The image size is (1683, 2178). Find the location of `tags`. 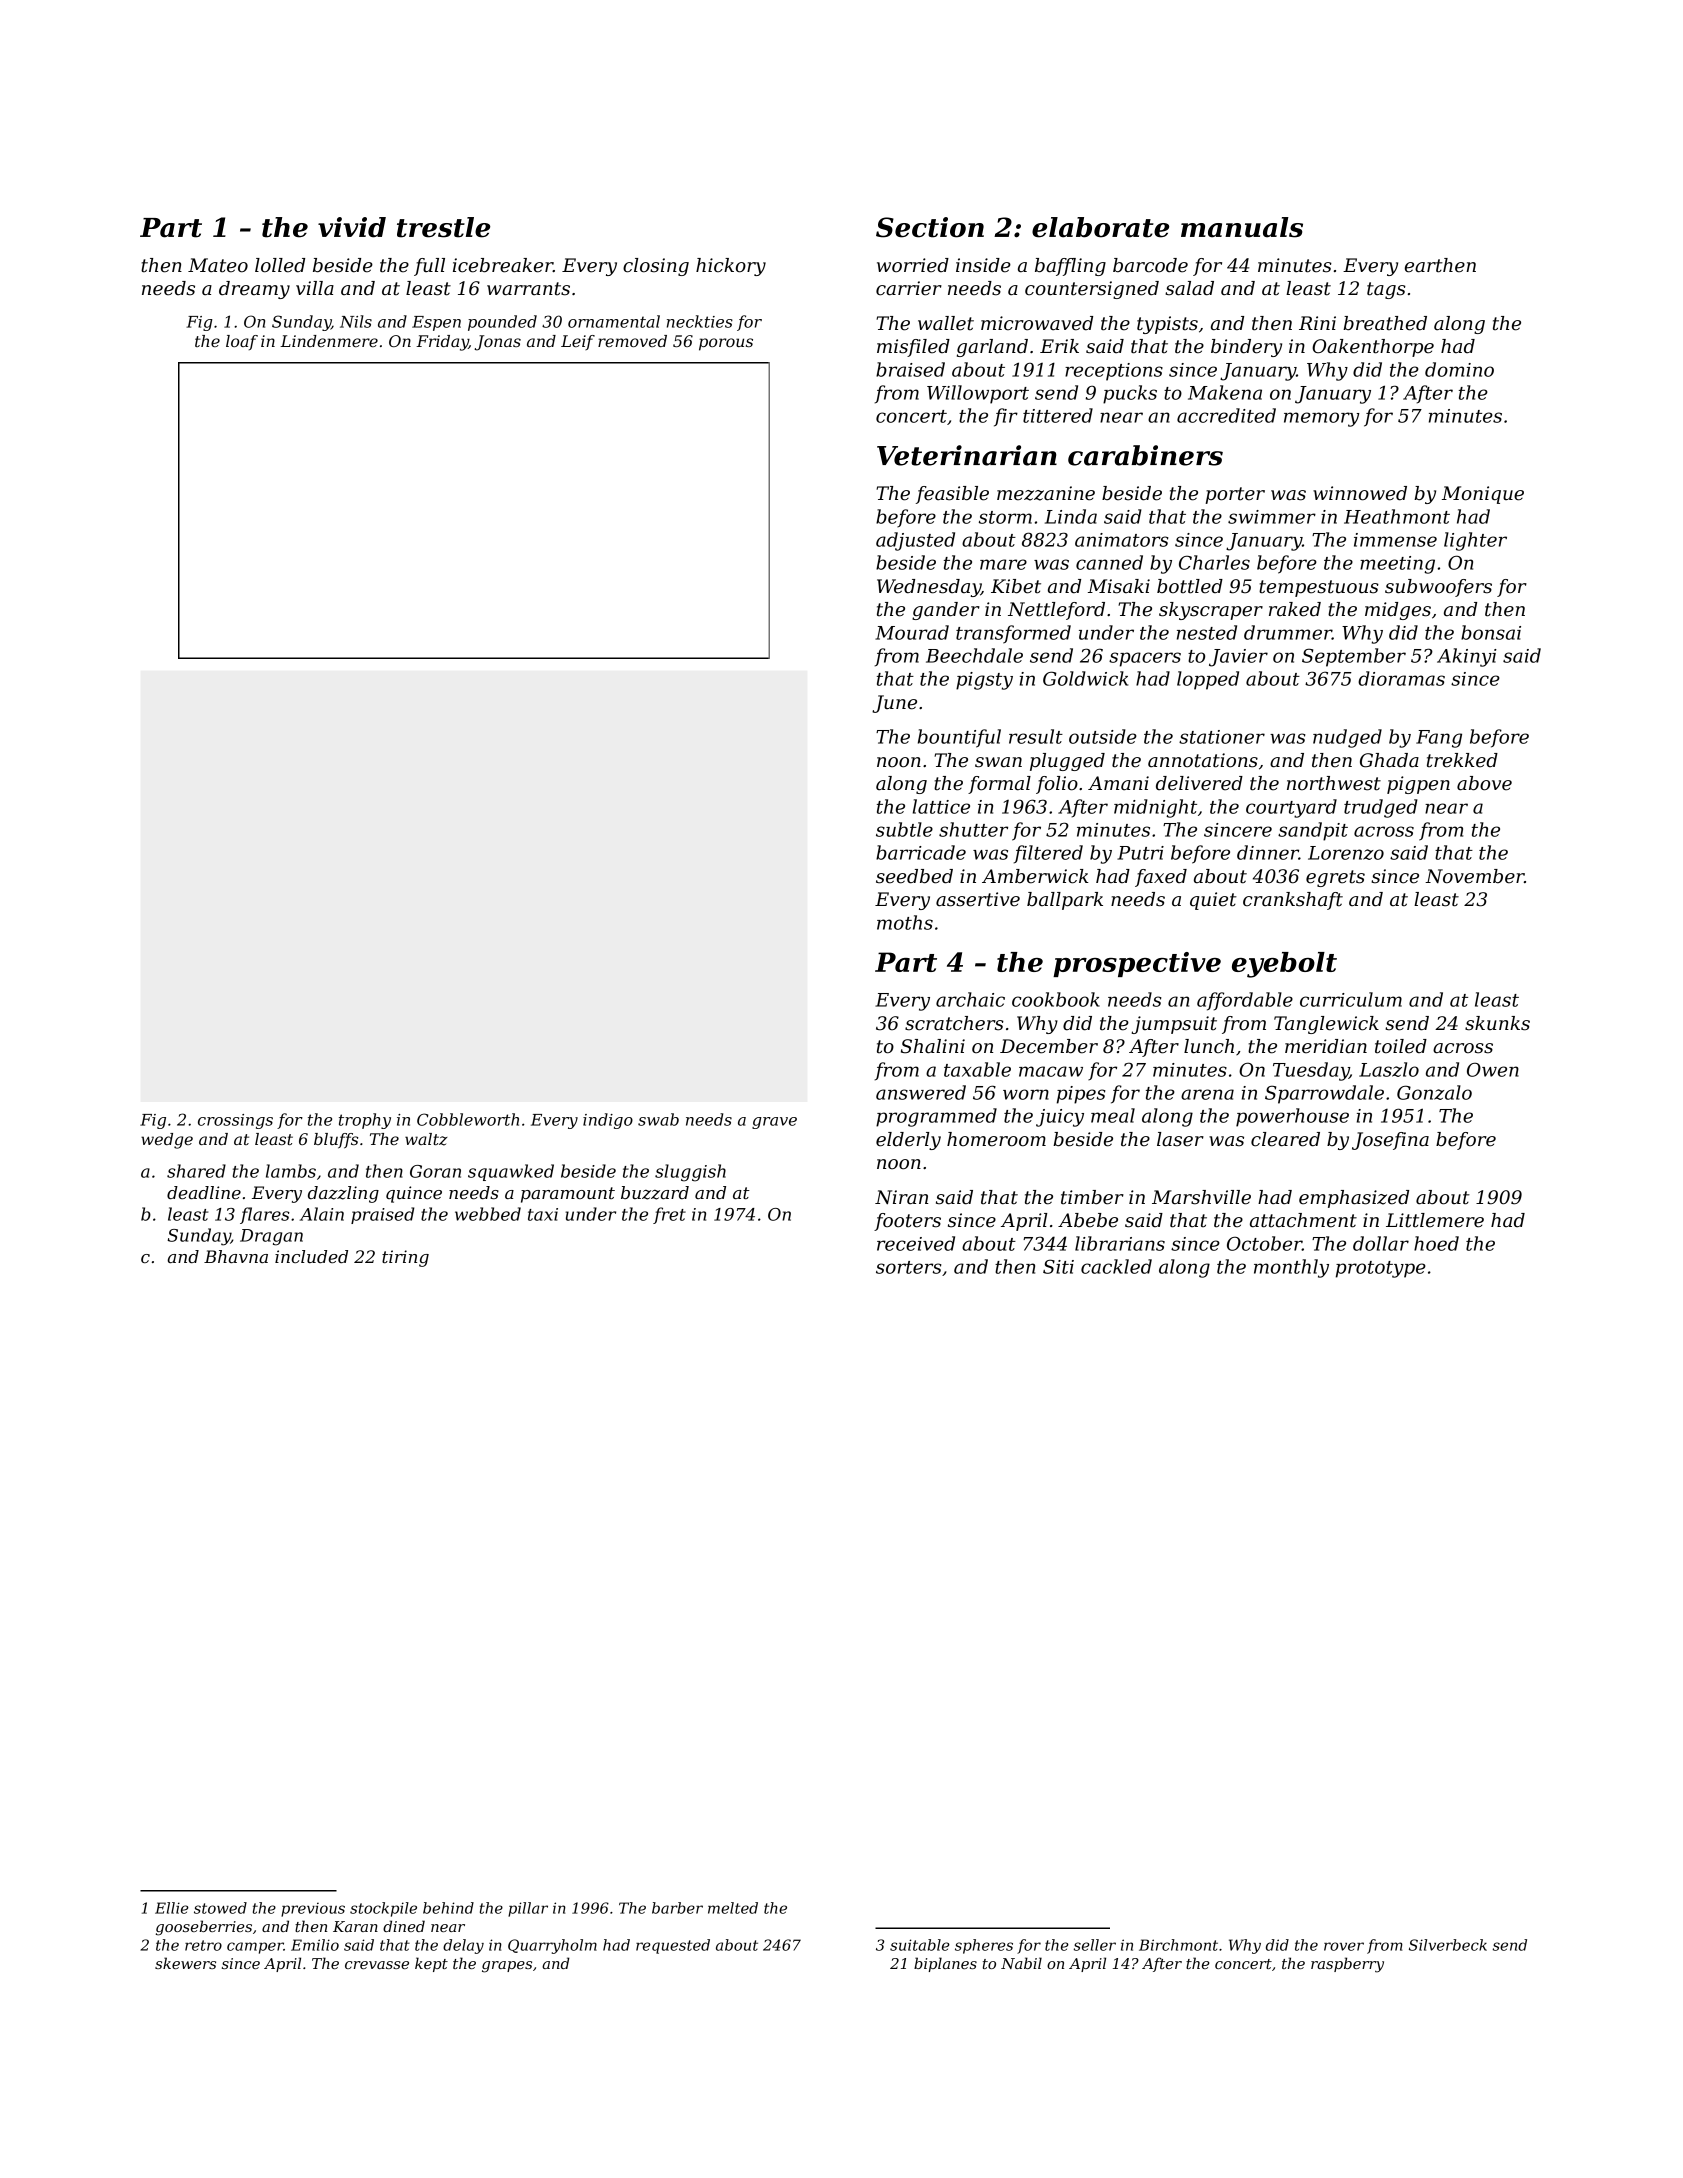

tags is located at coordinates (1386, 290).
